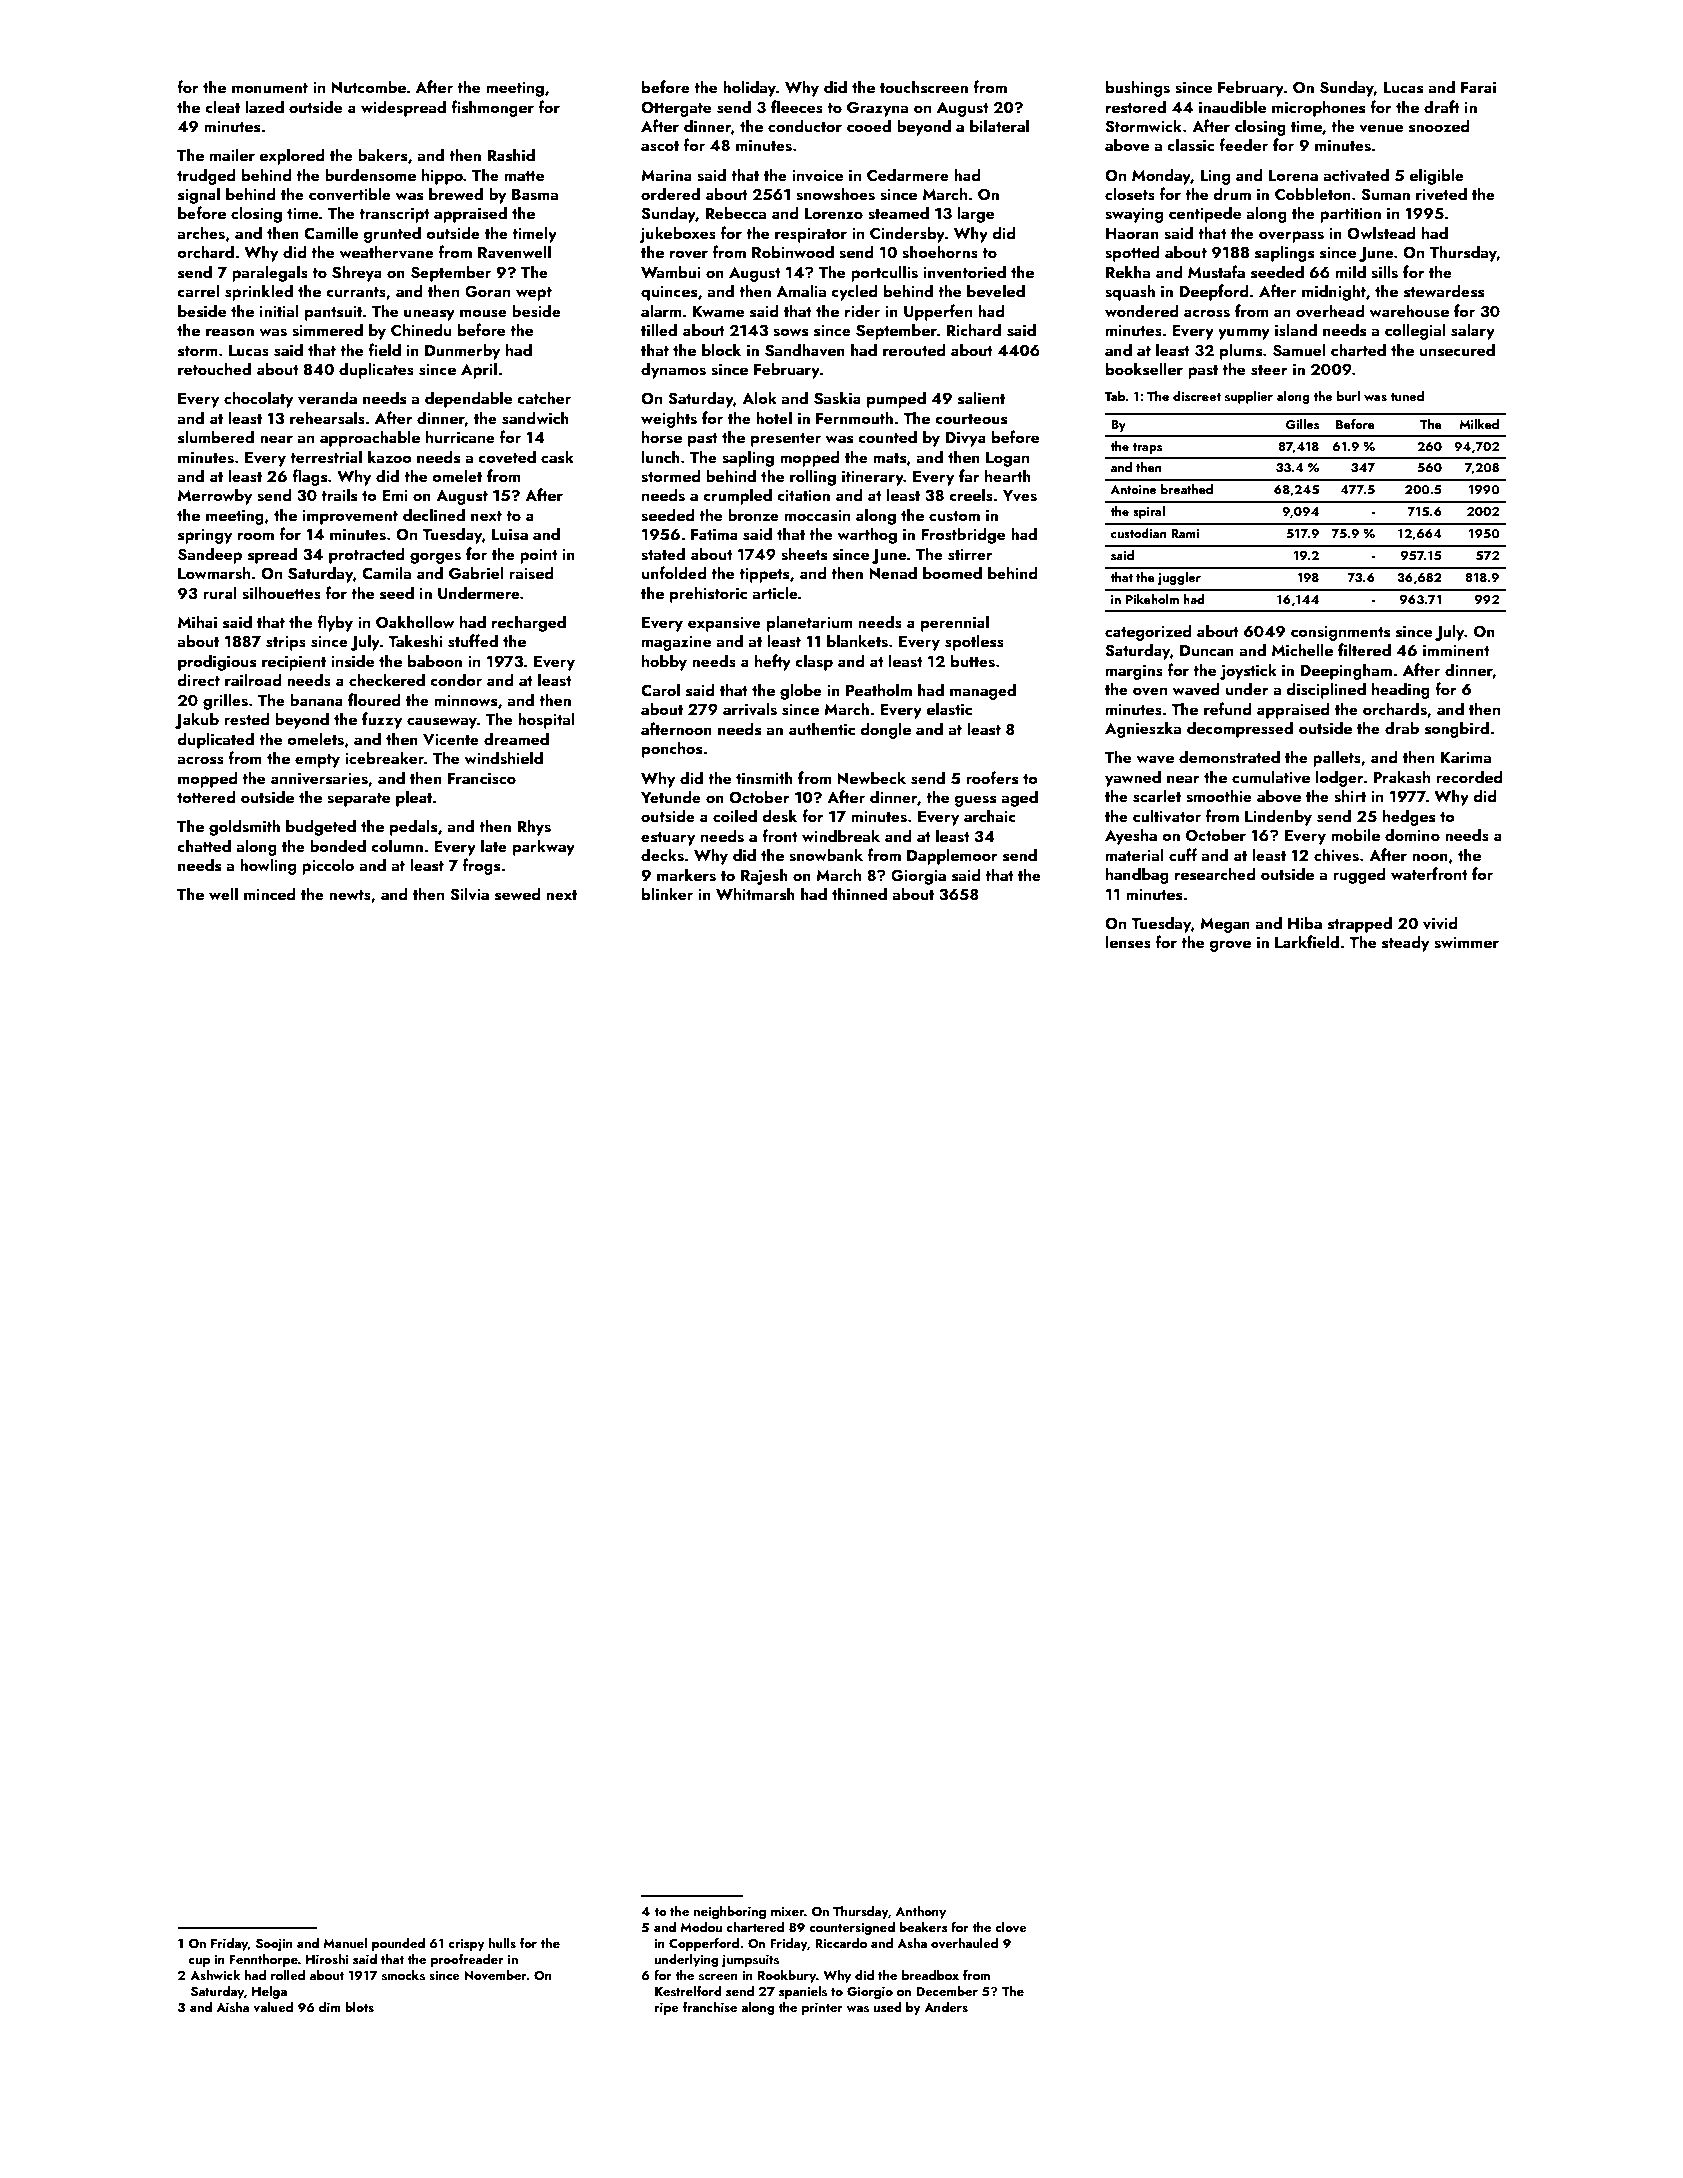  What do you see at coordinates (230, 332) in the document?
I see `reason` at bounding box center [230, 332].
